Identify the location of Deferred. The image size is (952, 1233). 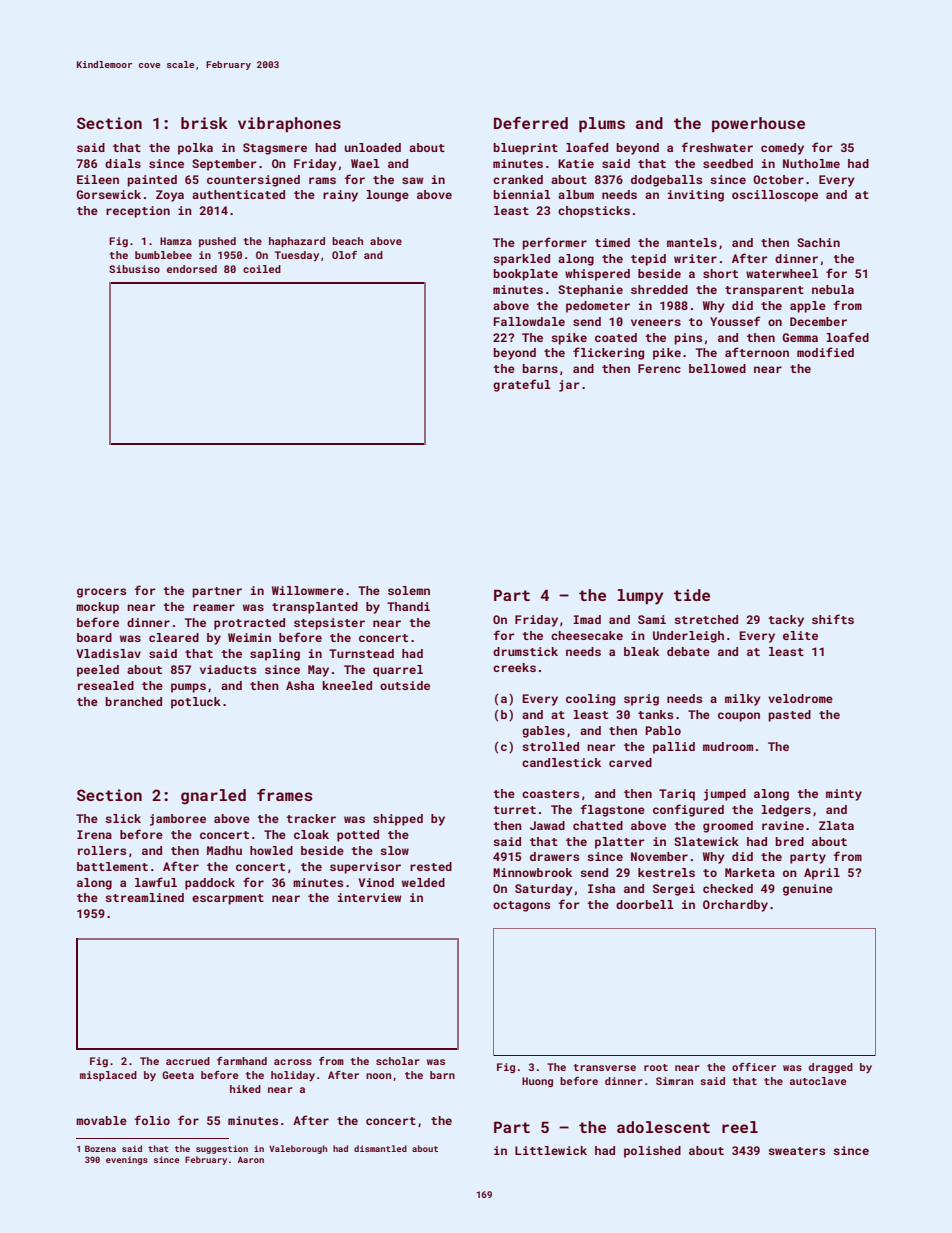
(531, 123).
